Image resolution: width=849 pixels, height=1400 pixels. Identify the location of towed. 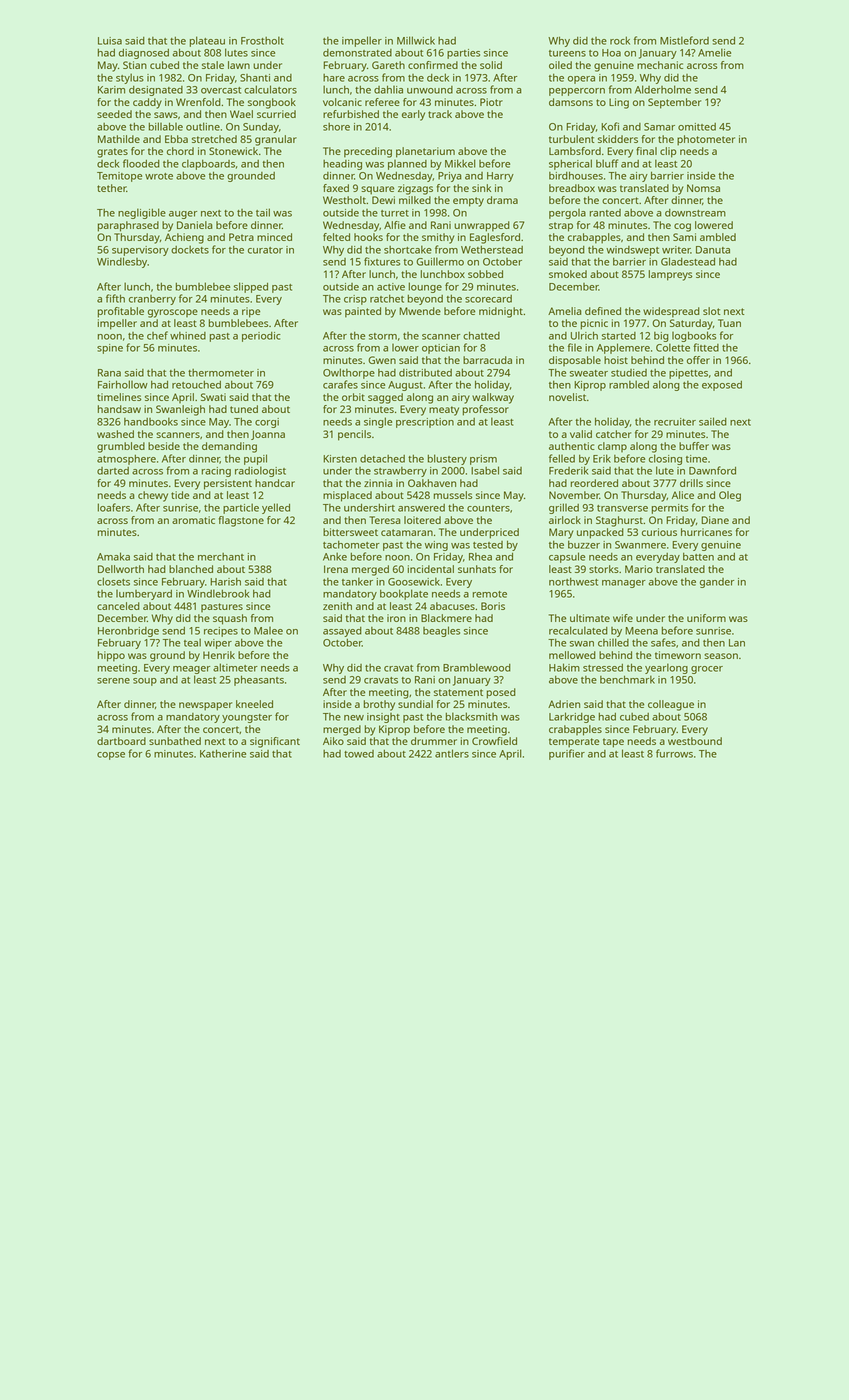
(359, 754).
